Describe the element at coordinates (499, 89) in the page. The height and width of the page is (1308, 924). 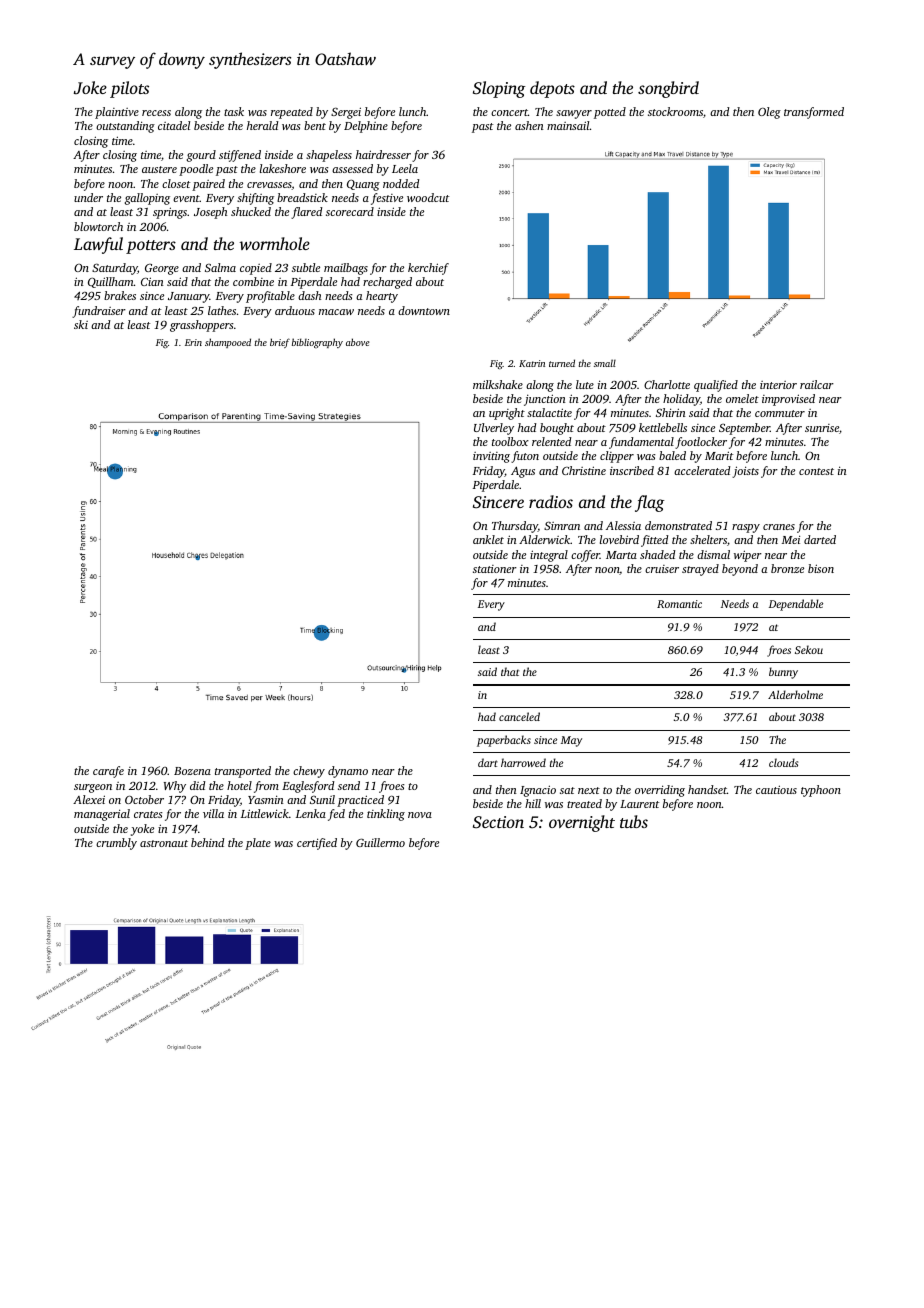
I see `Sloping` at that location.
